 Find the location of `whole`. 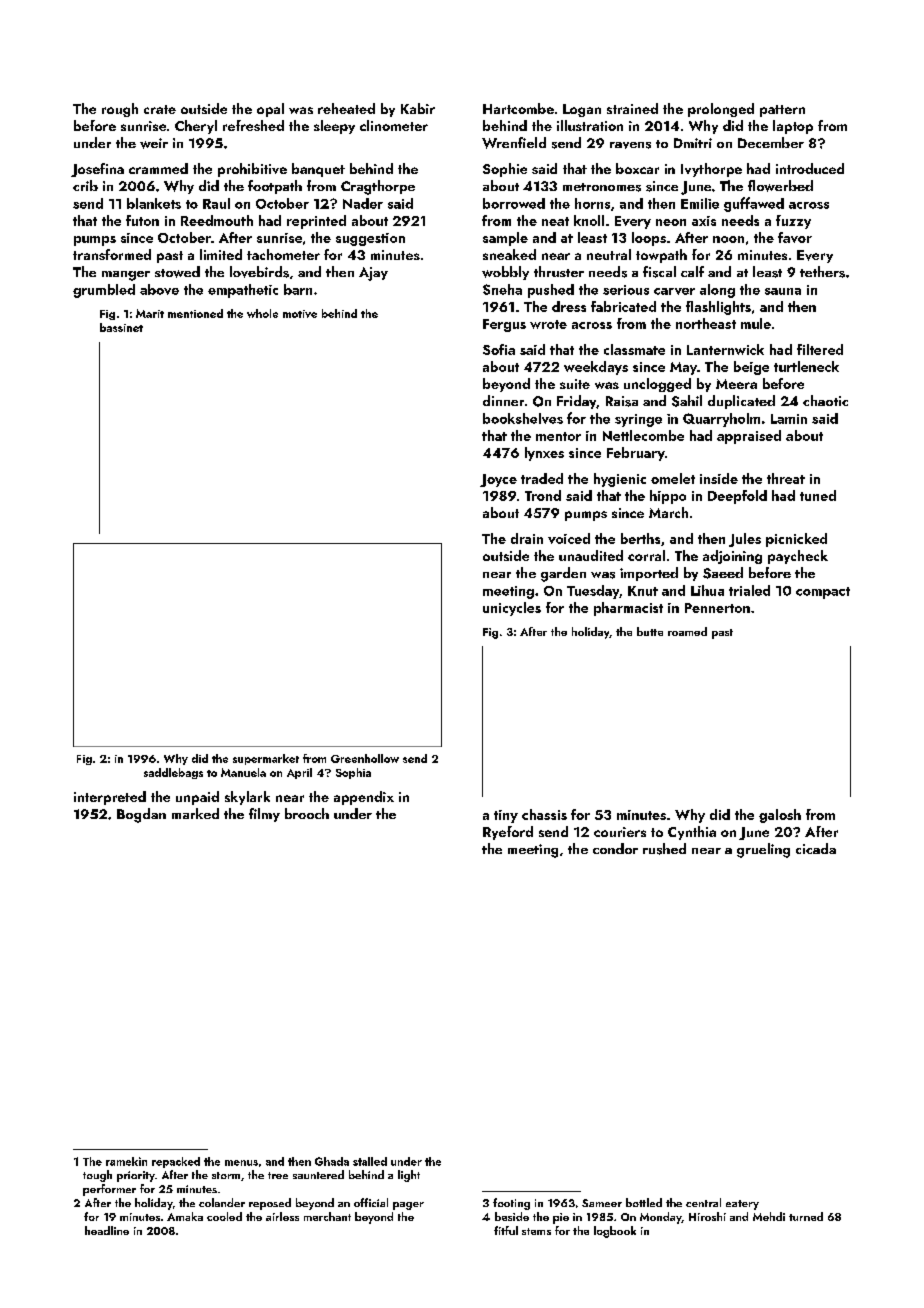

whole is located at coordinates (262, 313).
